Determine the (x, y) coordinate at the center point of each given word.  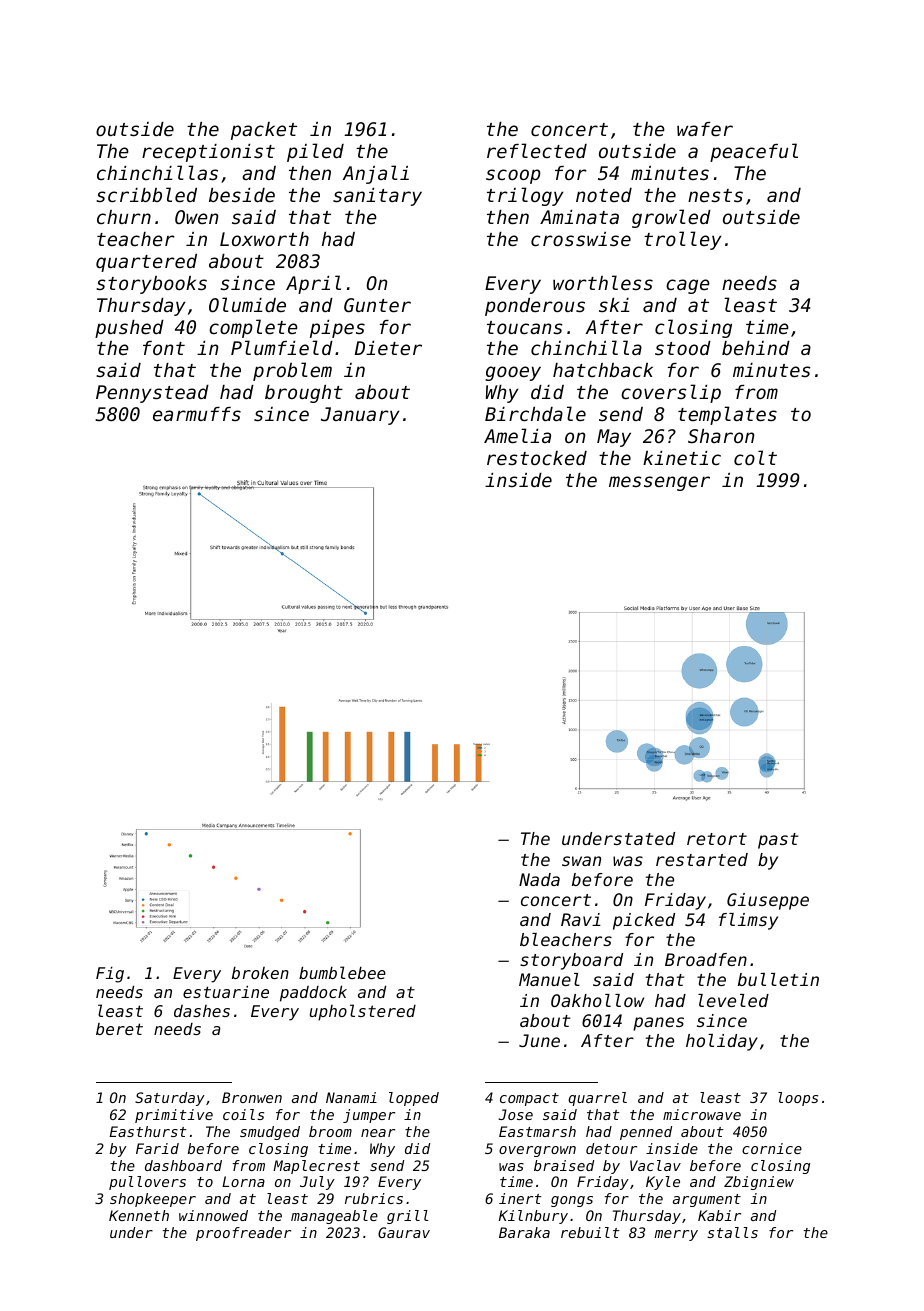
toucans (524, 327)
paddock (313, 994)
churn (124, 217)
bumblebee (342, 972)
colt (755, 457)
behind (756, 348)
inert (520, 1198)
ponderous (535, 307)
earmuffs (197, 414)
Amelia (517, 435)
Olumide (247, 304)
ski (614, 305)
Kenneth (139, 1215)
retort (717, 839)
